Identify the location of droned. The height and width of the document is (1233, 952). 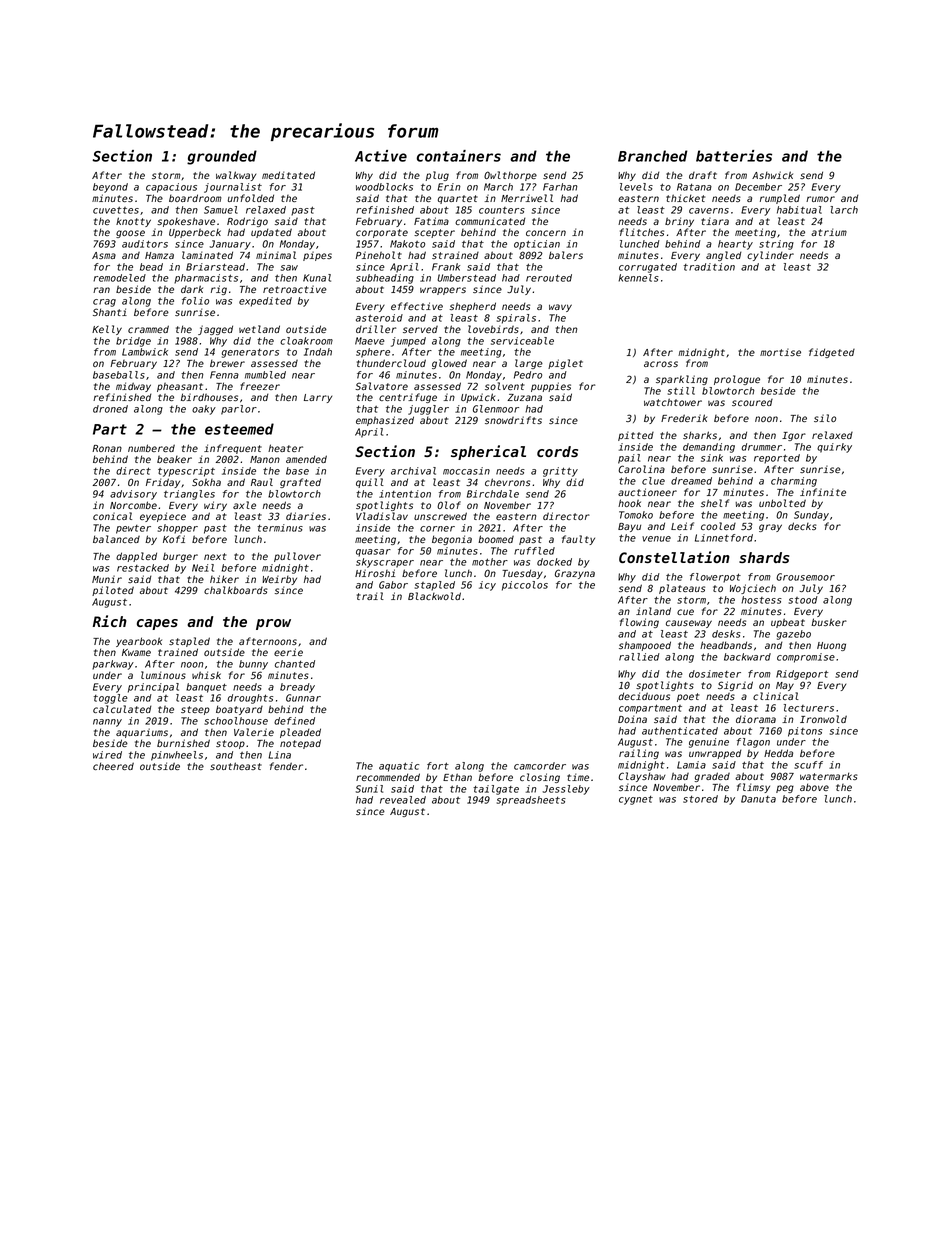
(110, 409).
